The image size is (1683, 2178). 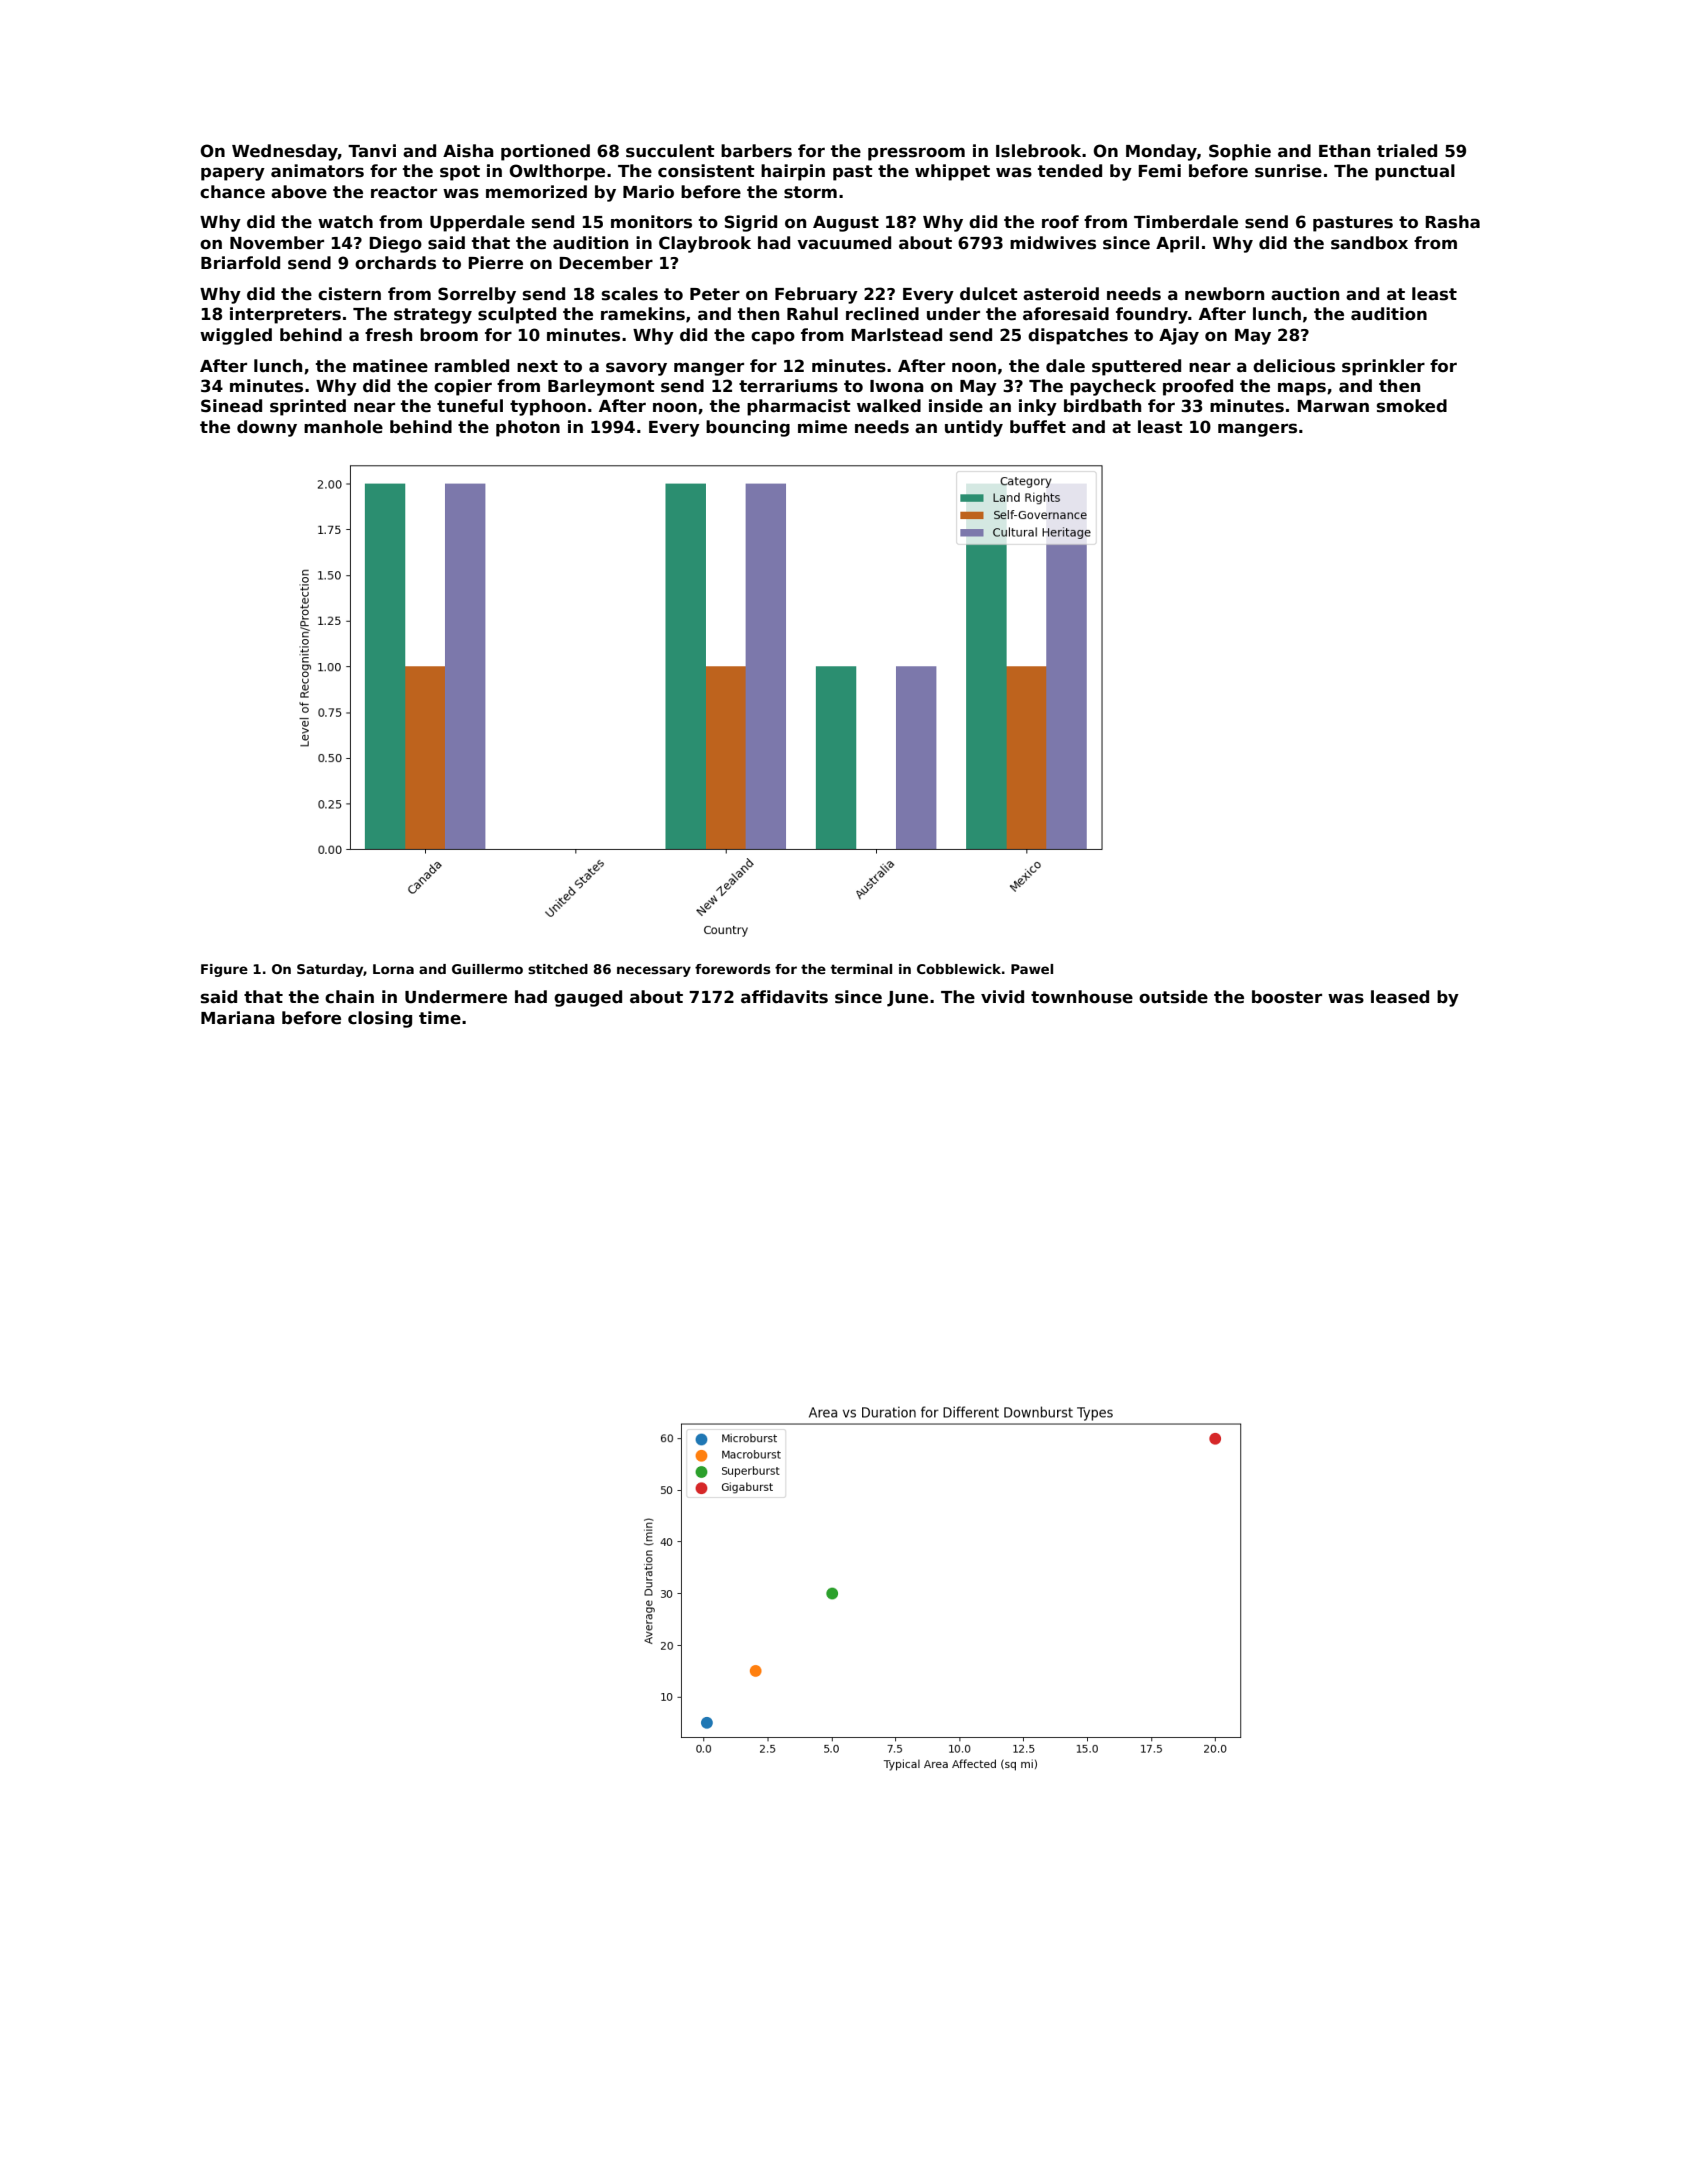 I want to click on leased, so click(x=1400, y=997).
